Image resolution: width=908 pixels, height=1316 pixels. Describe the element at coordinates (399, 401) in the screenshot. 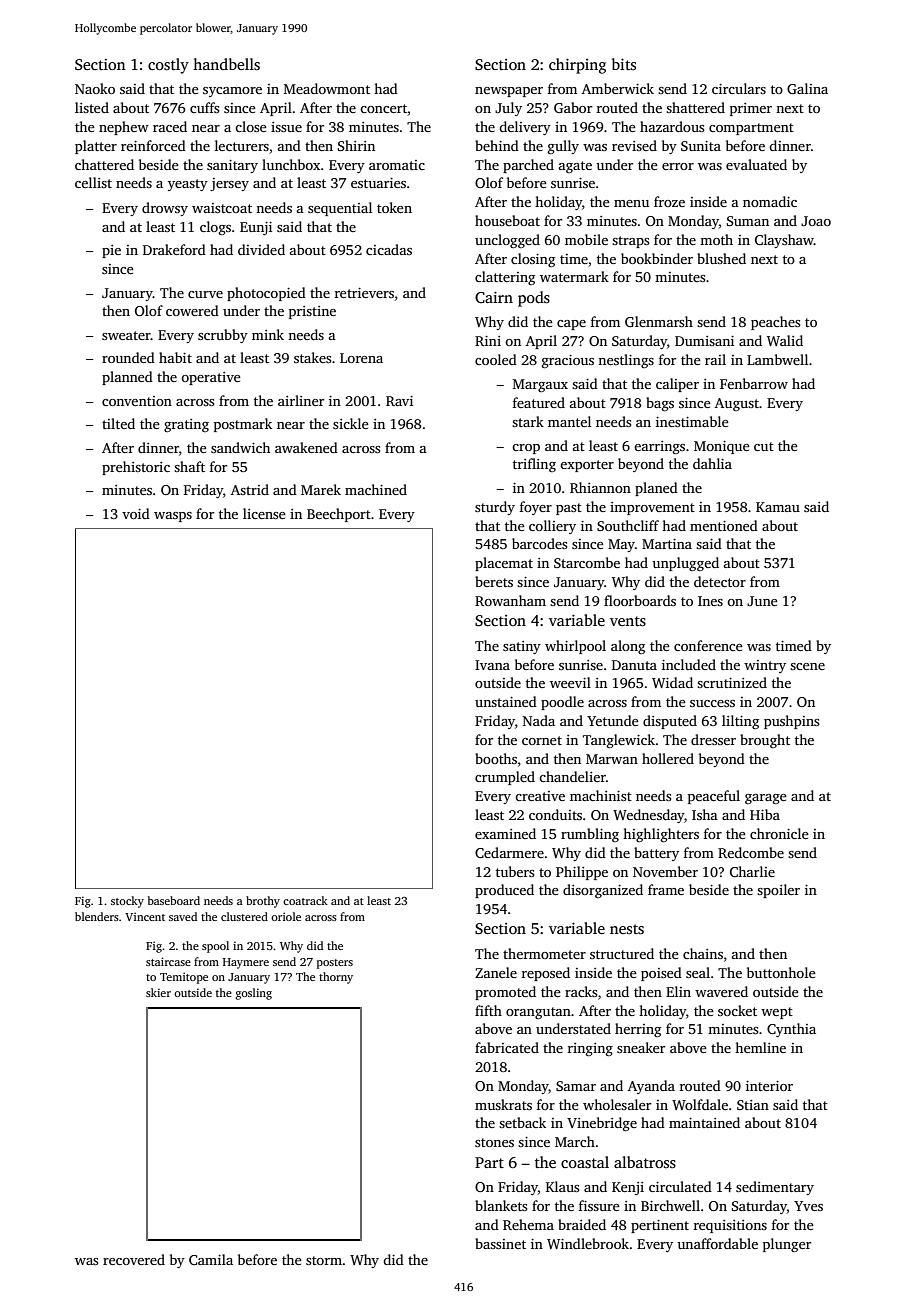

I see `Ravi` at that location.
